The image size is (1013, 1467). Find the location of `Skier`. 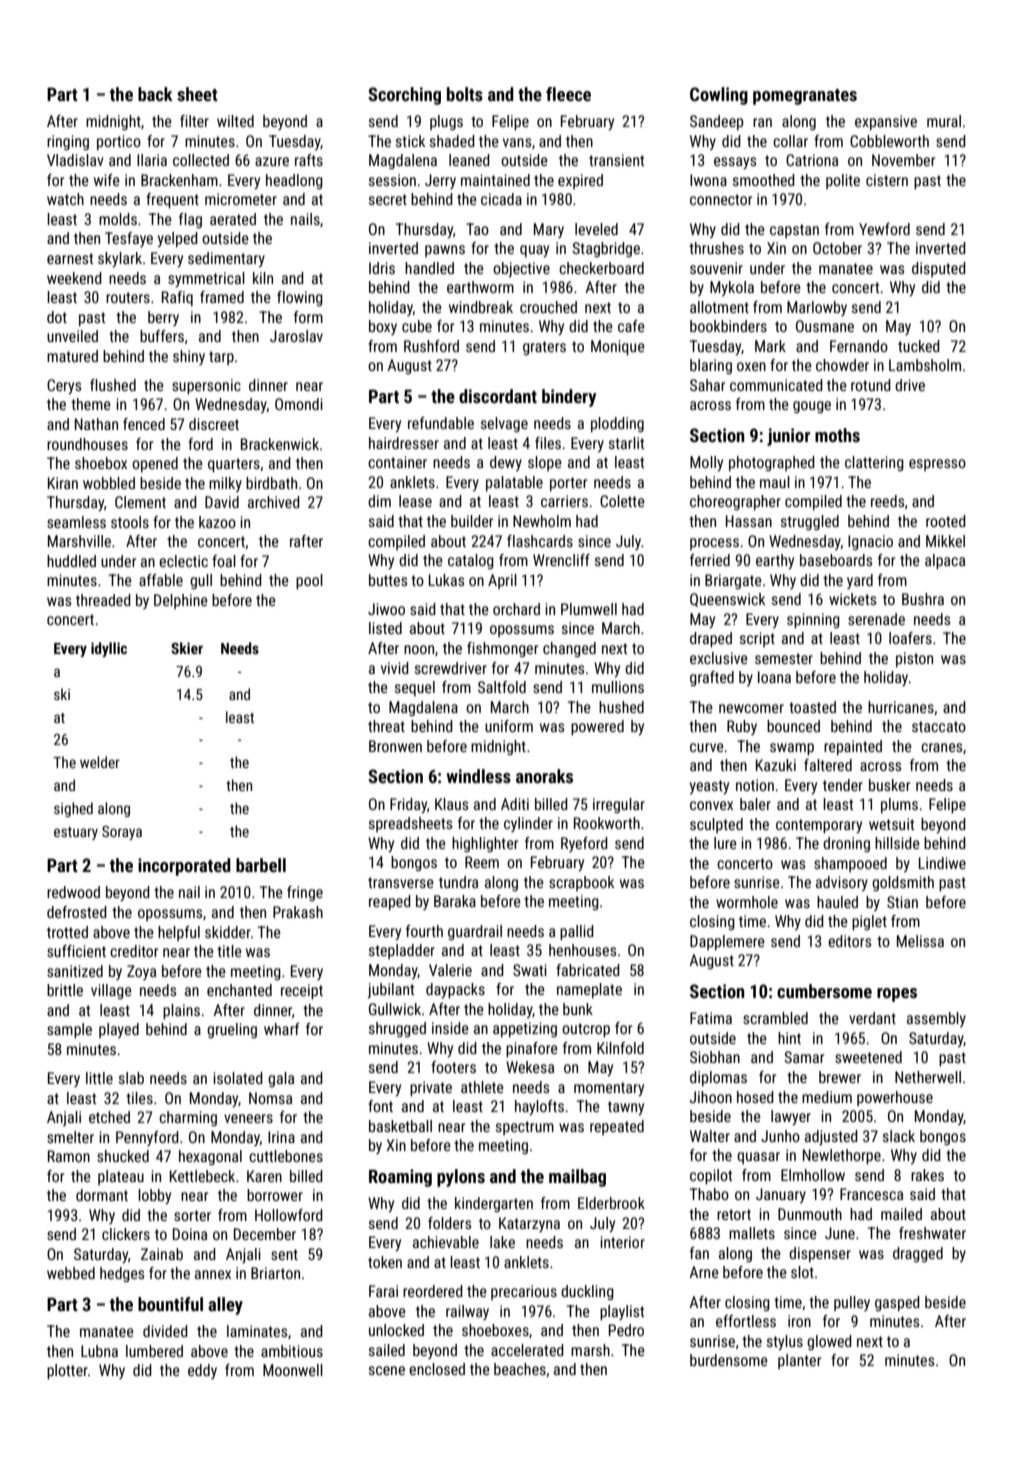

Skier is located at coordinates (187, 648).
